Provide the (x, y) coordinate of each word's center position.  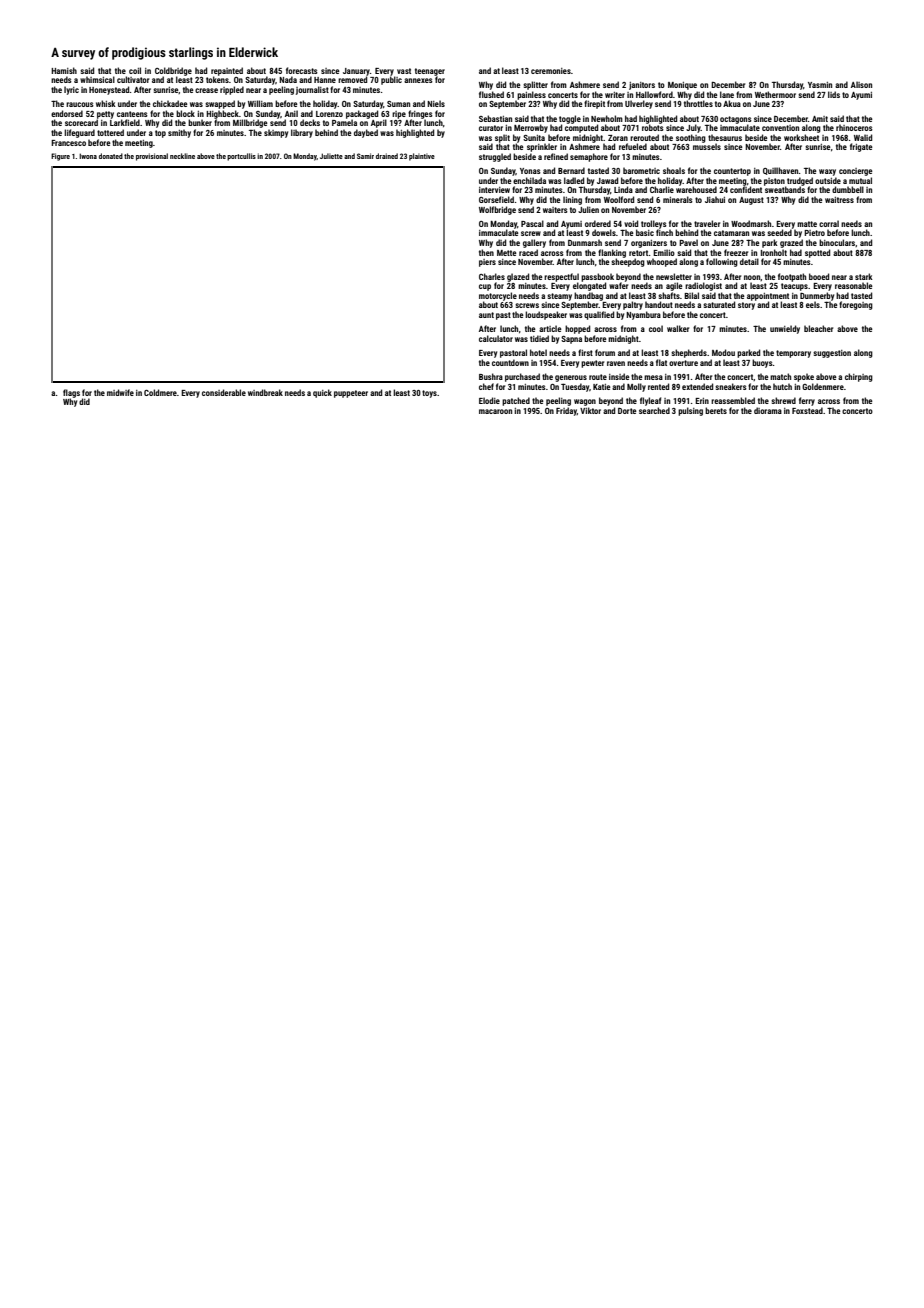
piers (487, 263)
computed (581, 128)
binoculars (837, 242)
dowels (604, 232)
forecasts (302, 70)
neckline (182, 156)
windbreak (265, 392)
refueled (633, 146)
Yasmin (820, 85)
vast (404, 71)
